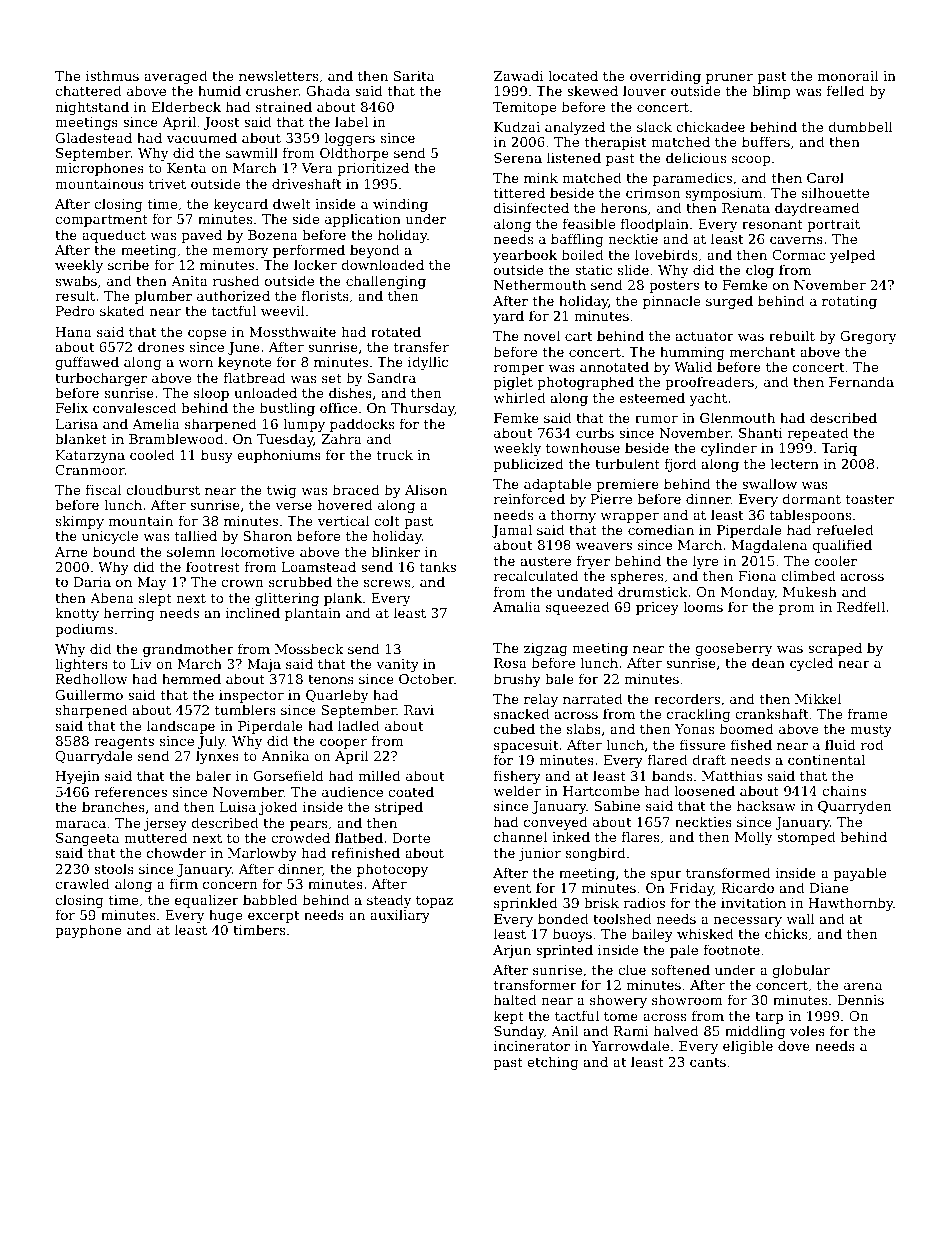 The width and height of the document is (952, 1233). What do you see at coordinates (134, 407) in the document?
I see `convalesced` at bounding box center [134, 407].
